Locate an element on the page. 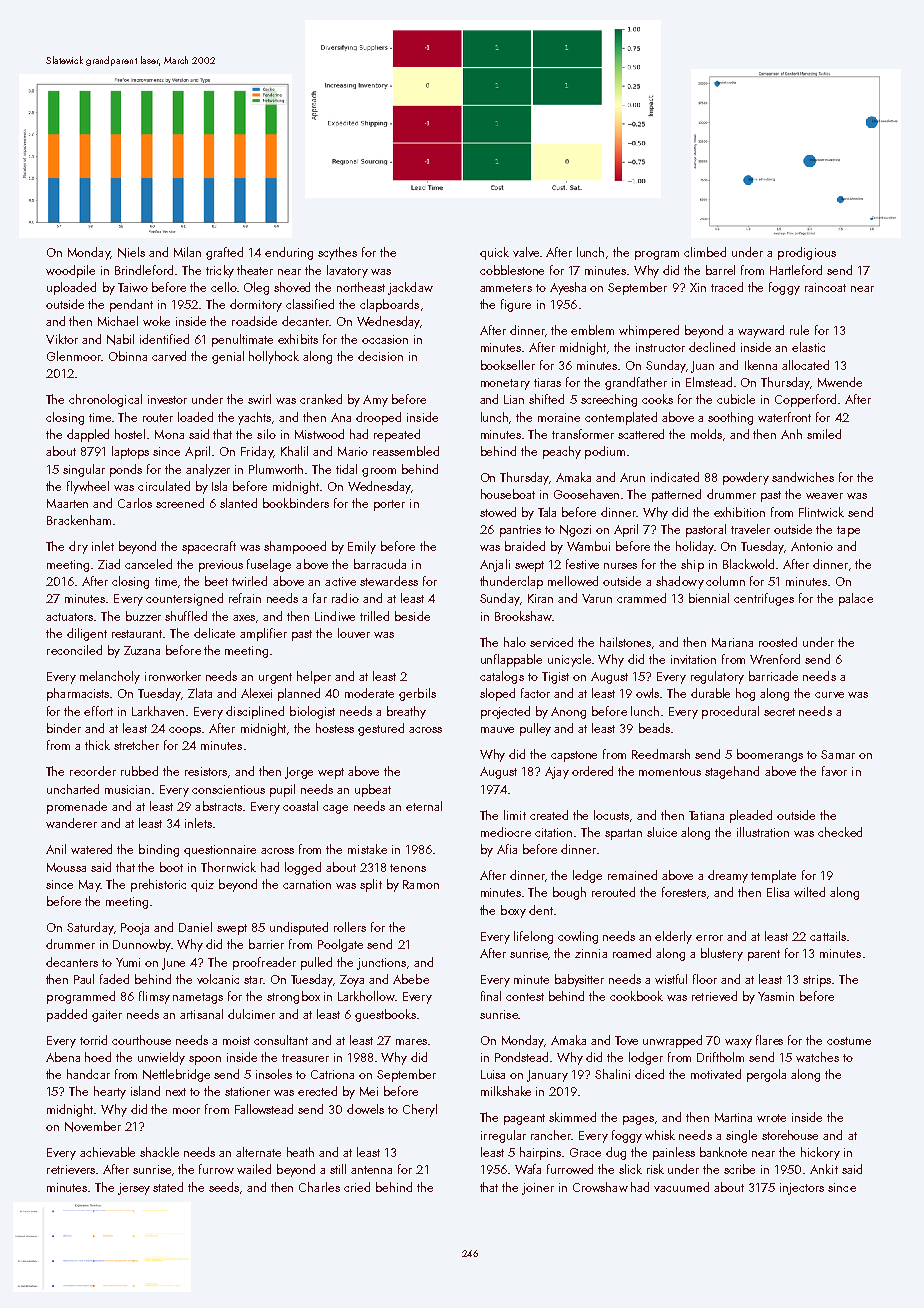  powdery is located at coordinates (746, 478).
